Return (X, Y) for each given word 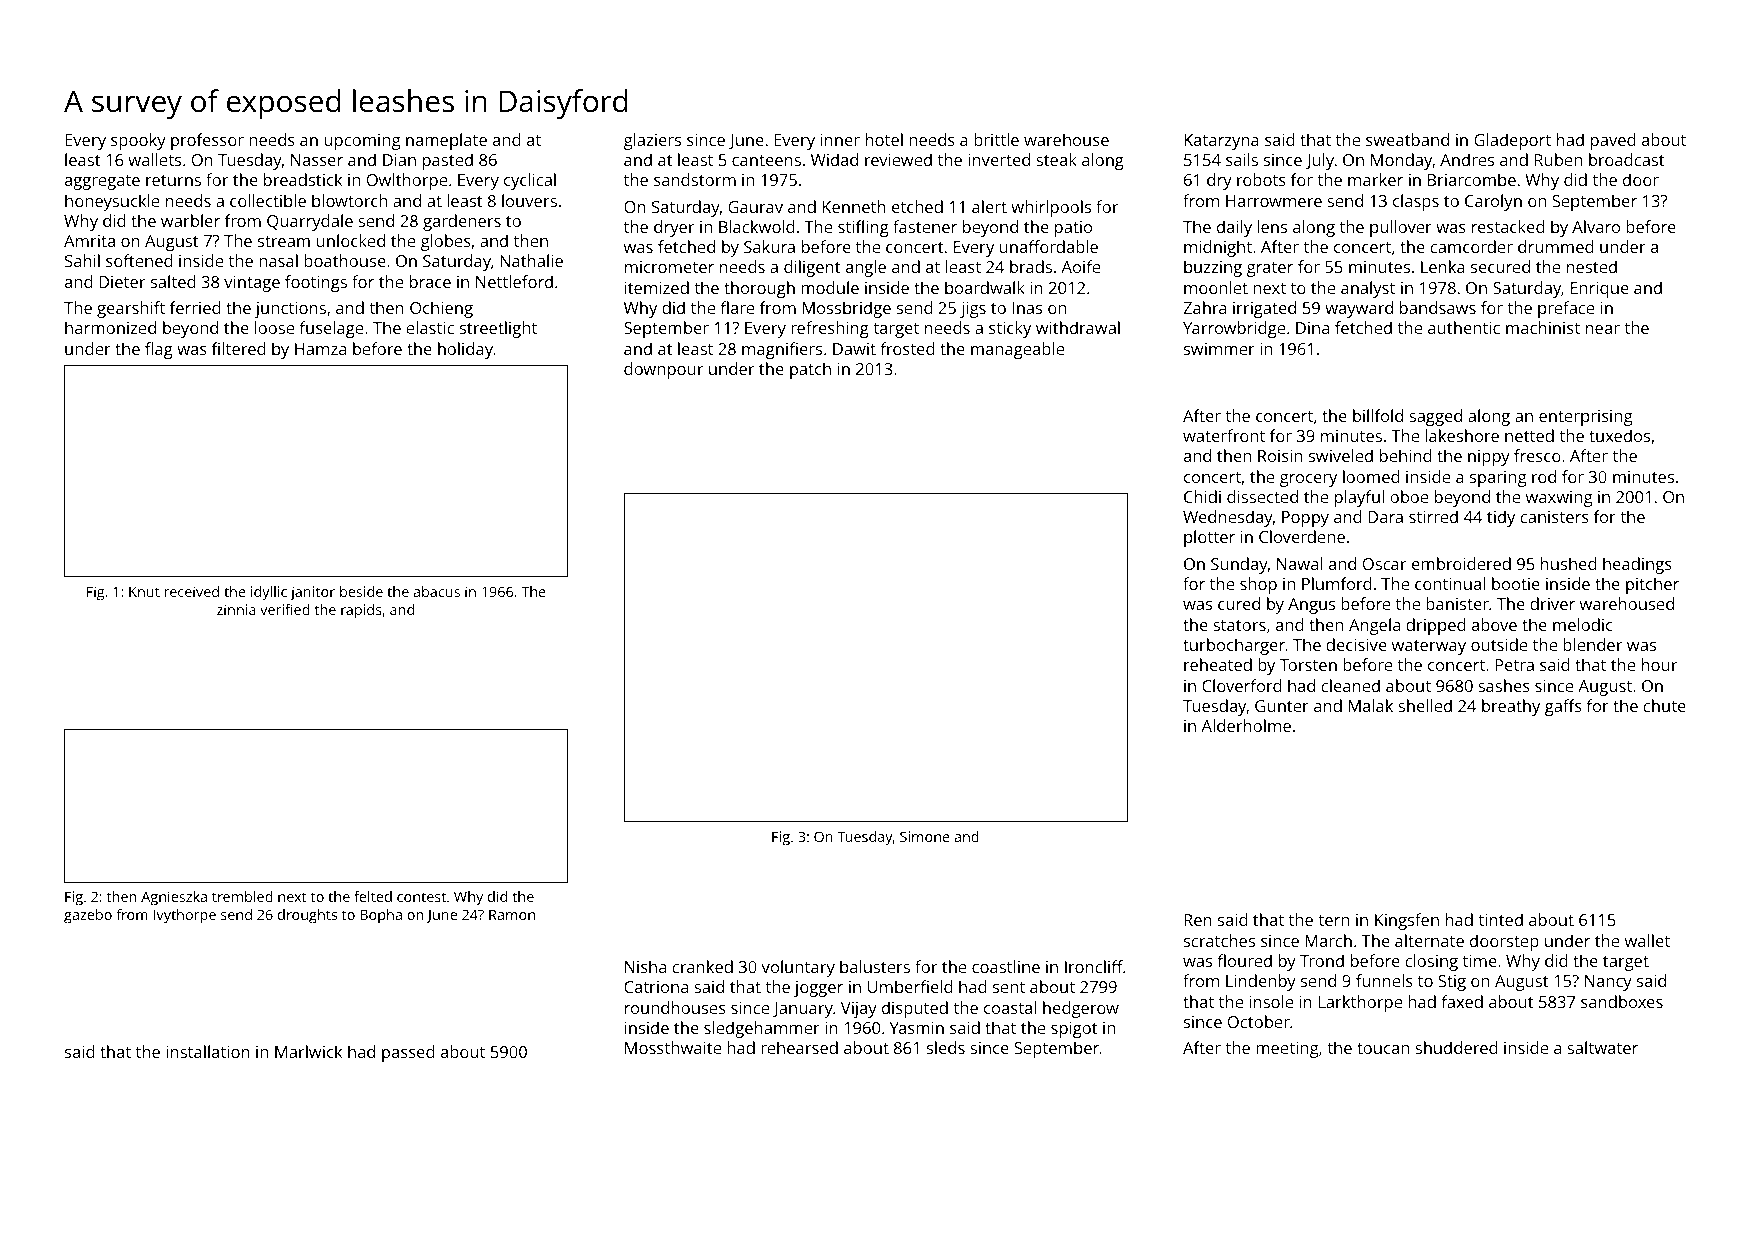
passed (408, 1053)
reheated (1218, 664)
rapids (361, 611)
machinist (1543, 327)
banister (1457, 603)
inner (840, 140)
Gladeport (1512, 141)
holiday (465, 350)
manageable (1017, 350)
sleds (946, 1047)
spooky (138, 141)
